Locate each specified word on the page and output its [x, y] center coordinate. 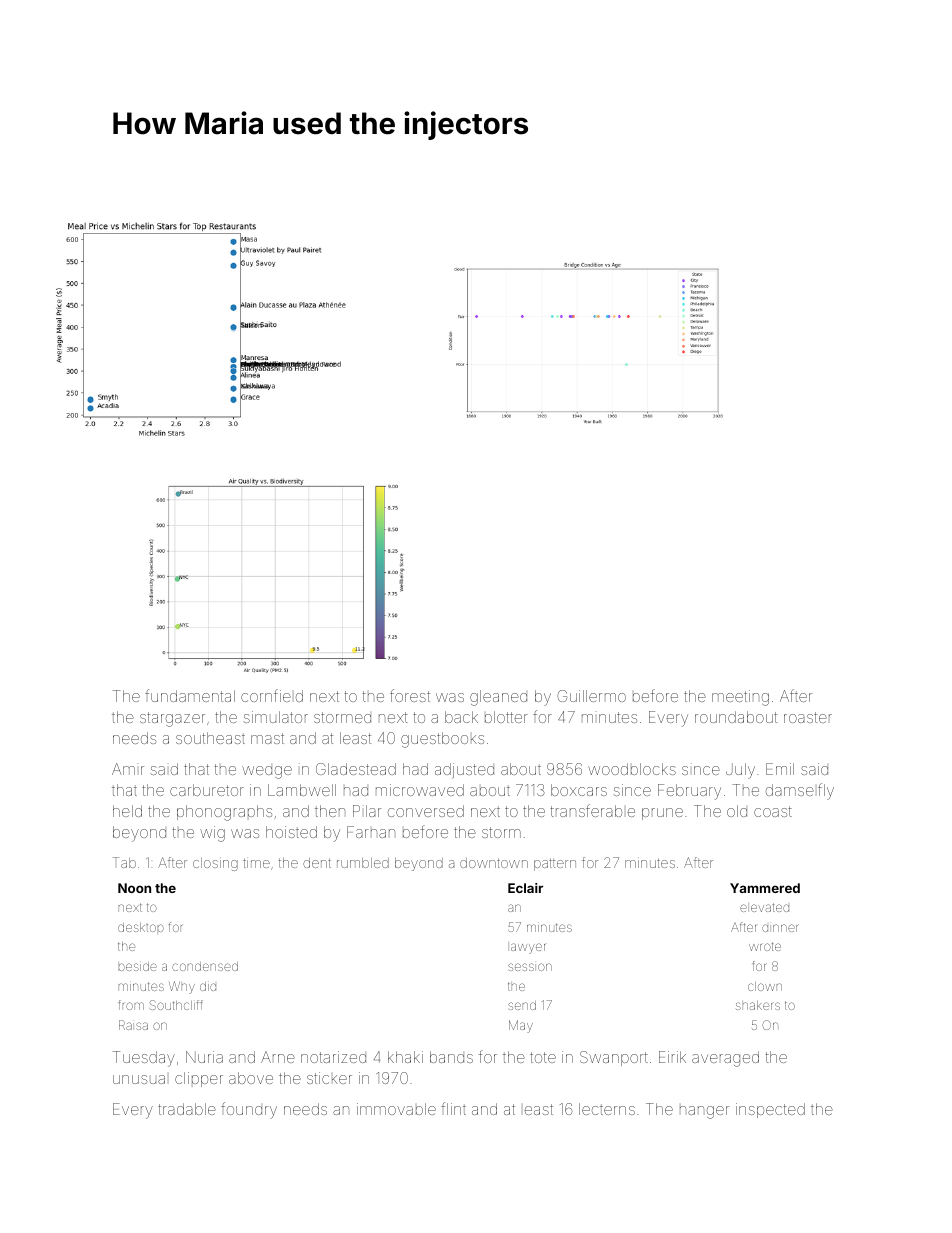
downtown [494, 863]
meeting [740, 698]
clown [765, 986]
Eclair [525, 888]
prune [662, 814]
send [522, 1005]
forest [410, 695]
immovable [396, 1109]
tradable [187, 1109]
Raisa [133, 1025]
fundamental [190, 695]
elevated [764, 907]
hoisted [291, 832]
